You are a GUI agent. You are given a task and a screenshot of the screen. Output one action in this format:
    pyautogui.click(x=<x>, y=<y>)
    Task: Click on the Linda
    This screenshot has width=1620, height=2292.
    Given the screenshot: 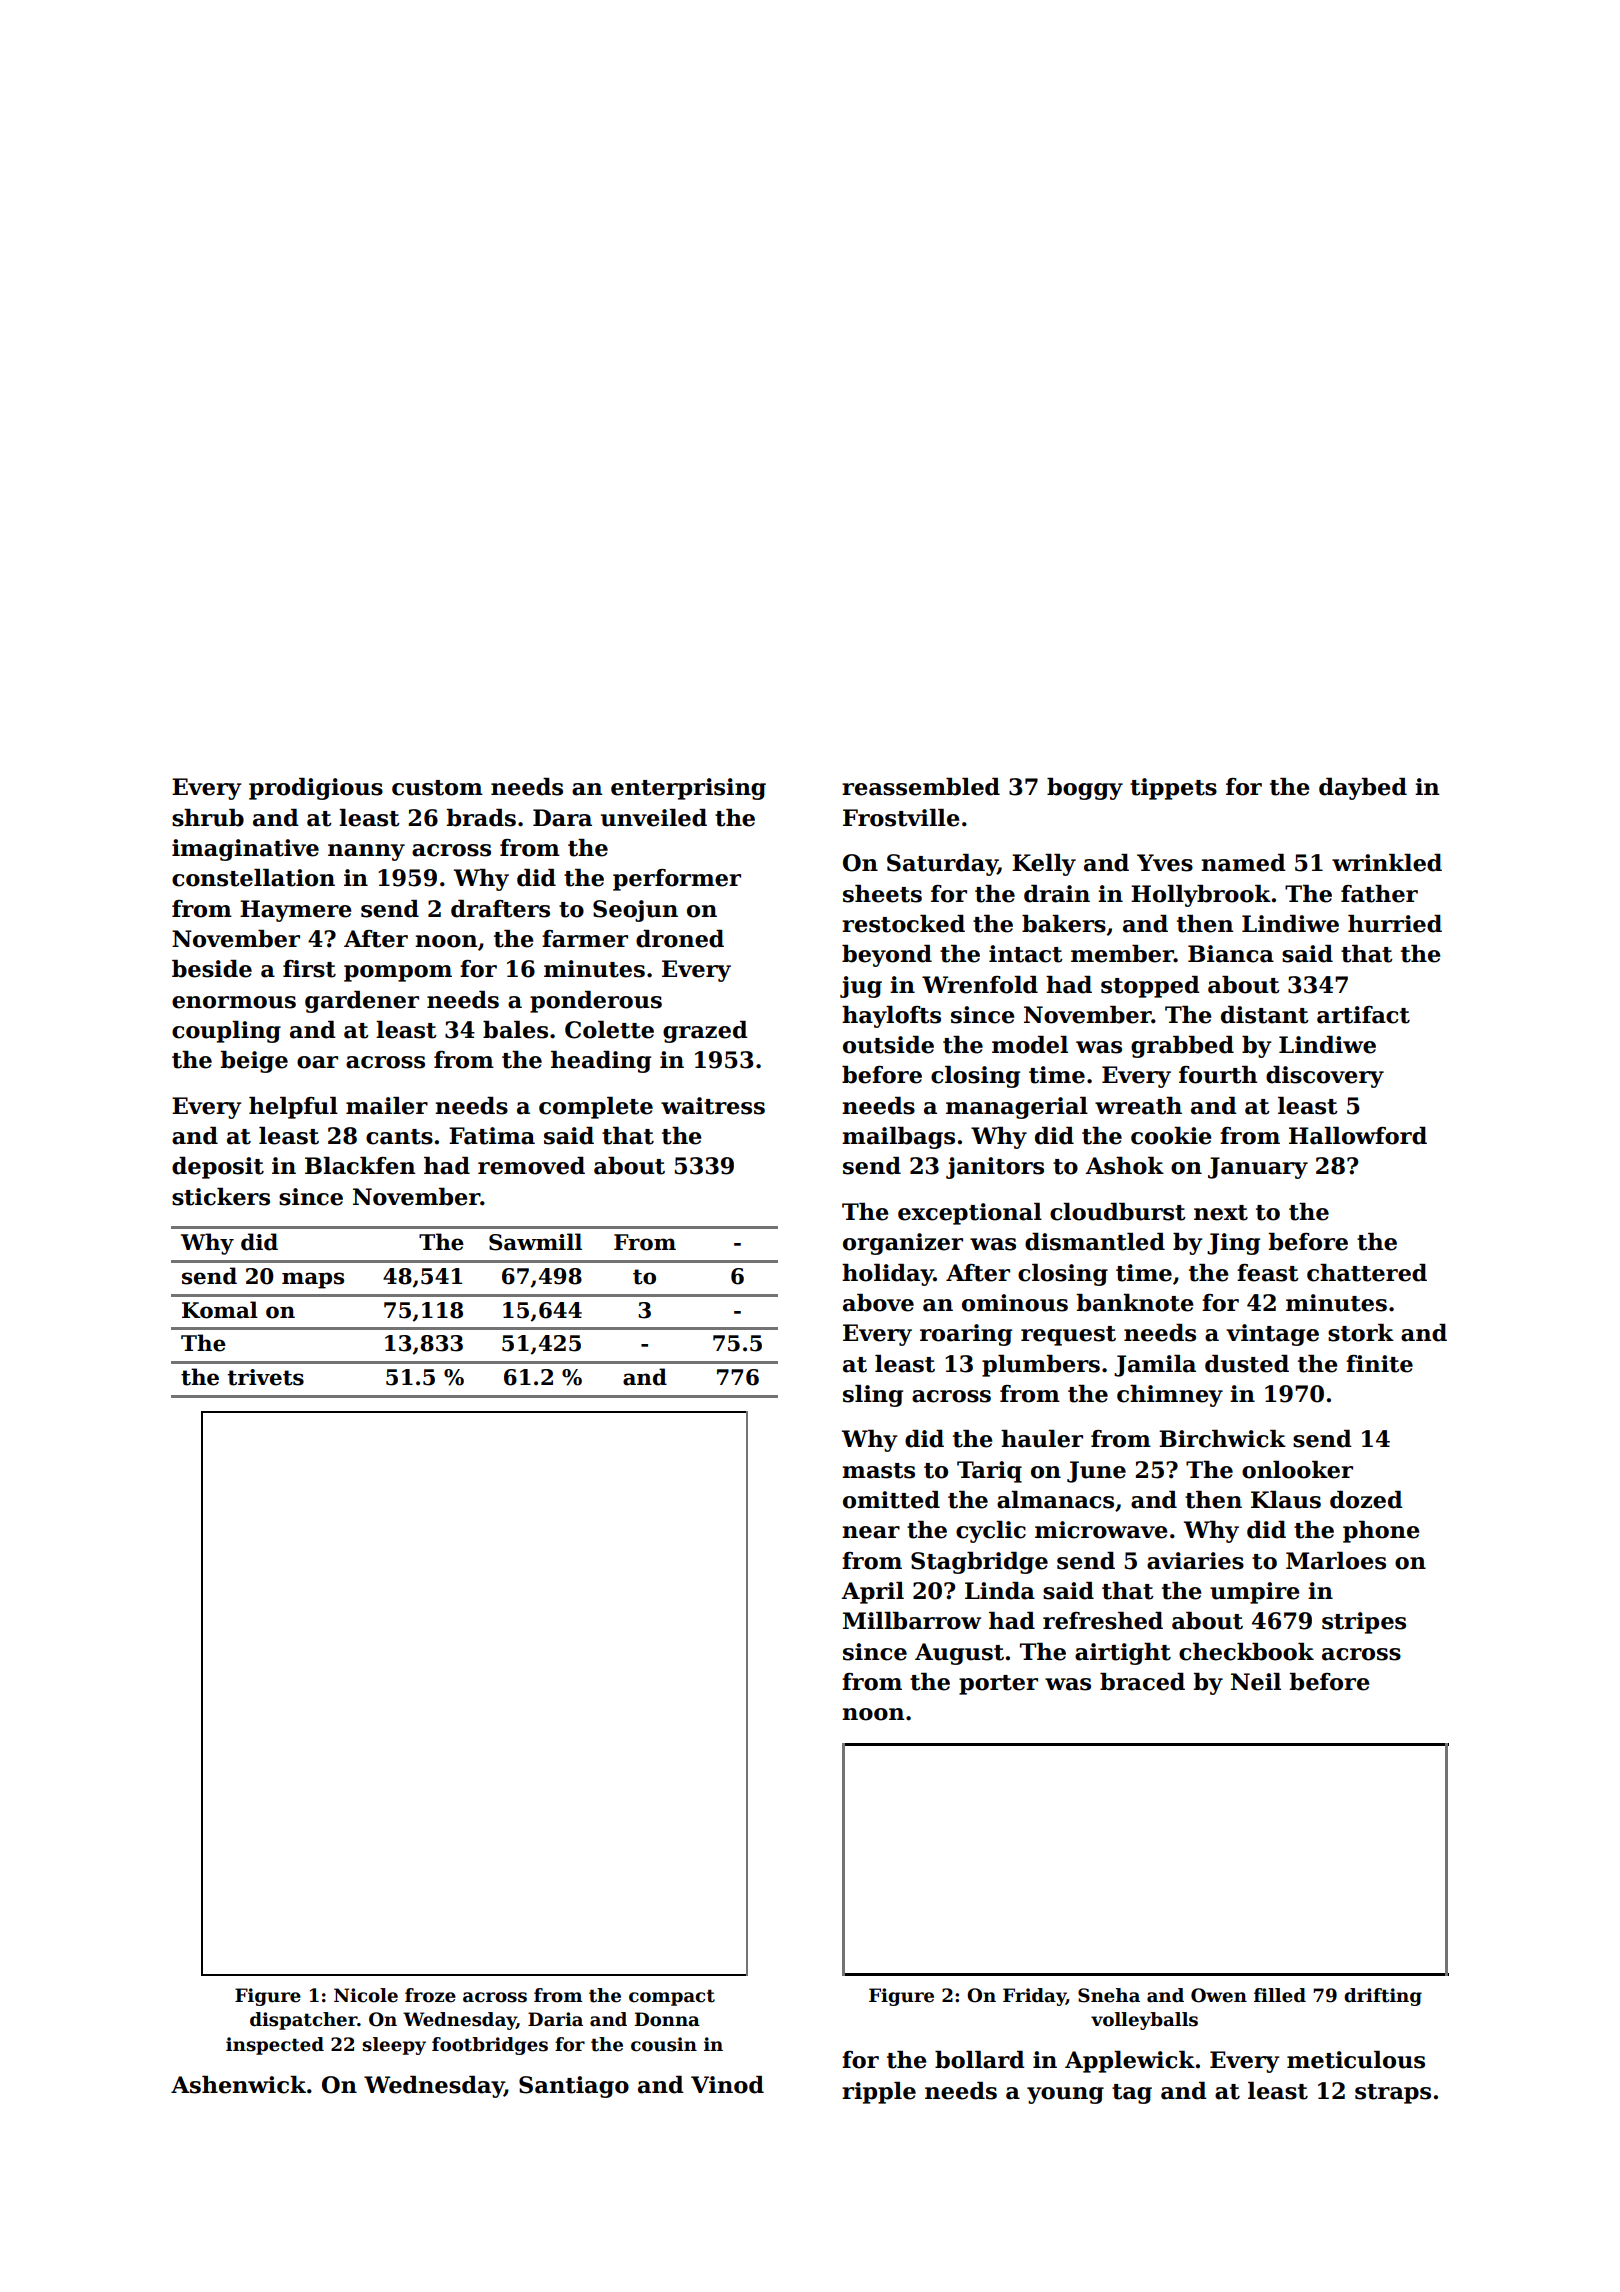 What is the action you would take?
    pyautogui.click(x=1000, y=1591)
